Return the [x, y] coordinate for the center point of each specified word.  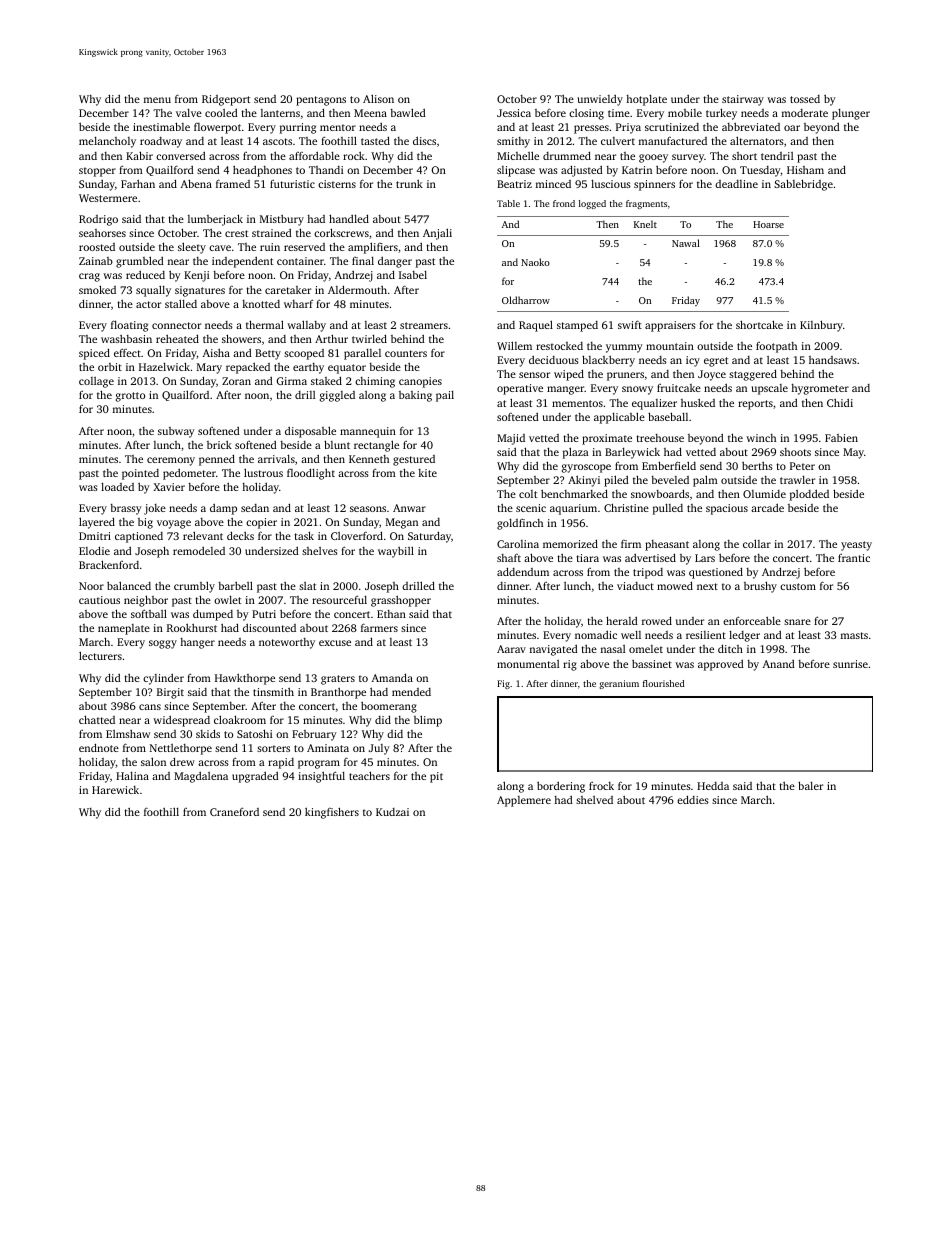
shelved [594, 800]
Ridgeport [226, 100]
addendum [523, 571]
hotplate [646, 100]
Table [508, 203]
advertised [650, 557]
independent [242, 262]
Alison [378, 98]
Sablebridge [803, 185]
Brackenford [109, 564]
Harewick [115, 790]
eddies [693, 799]
